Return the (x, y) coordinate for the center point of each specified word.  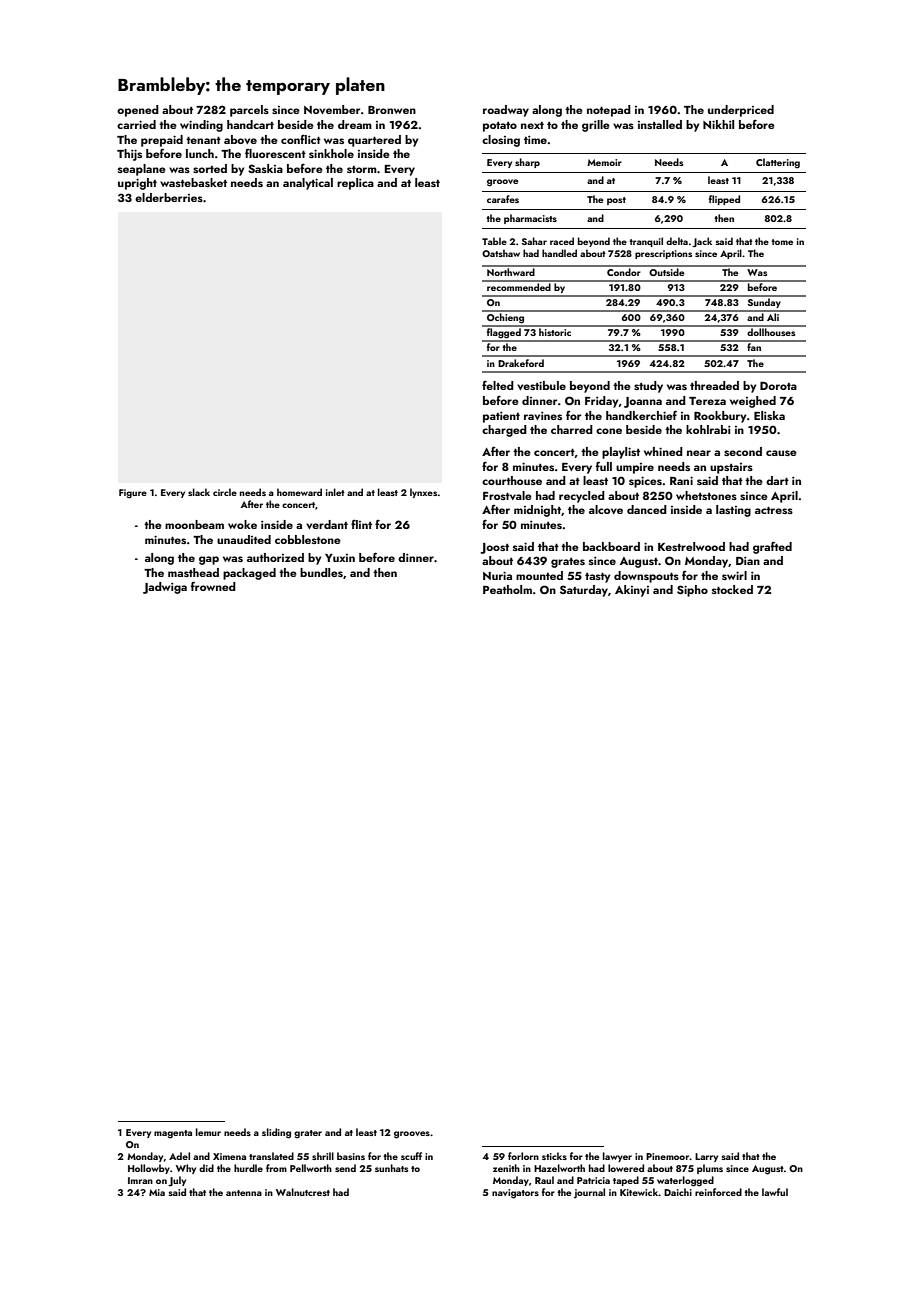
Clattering (778, 163)
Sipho (692, 591)
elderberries (169, 197)
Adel (179, 1156)
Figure (133, 493)
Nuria (497, 575)
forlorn (523, 1156)
